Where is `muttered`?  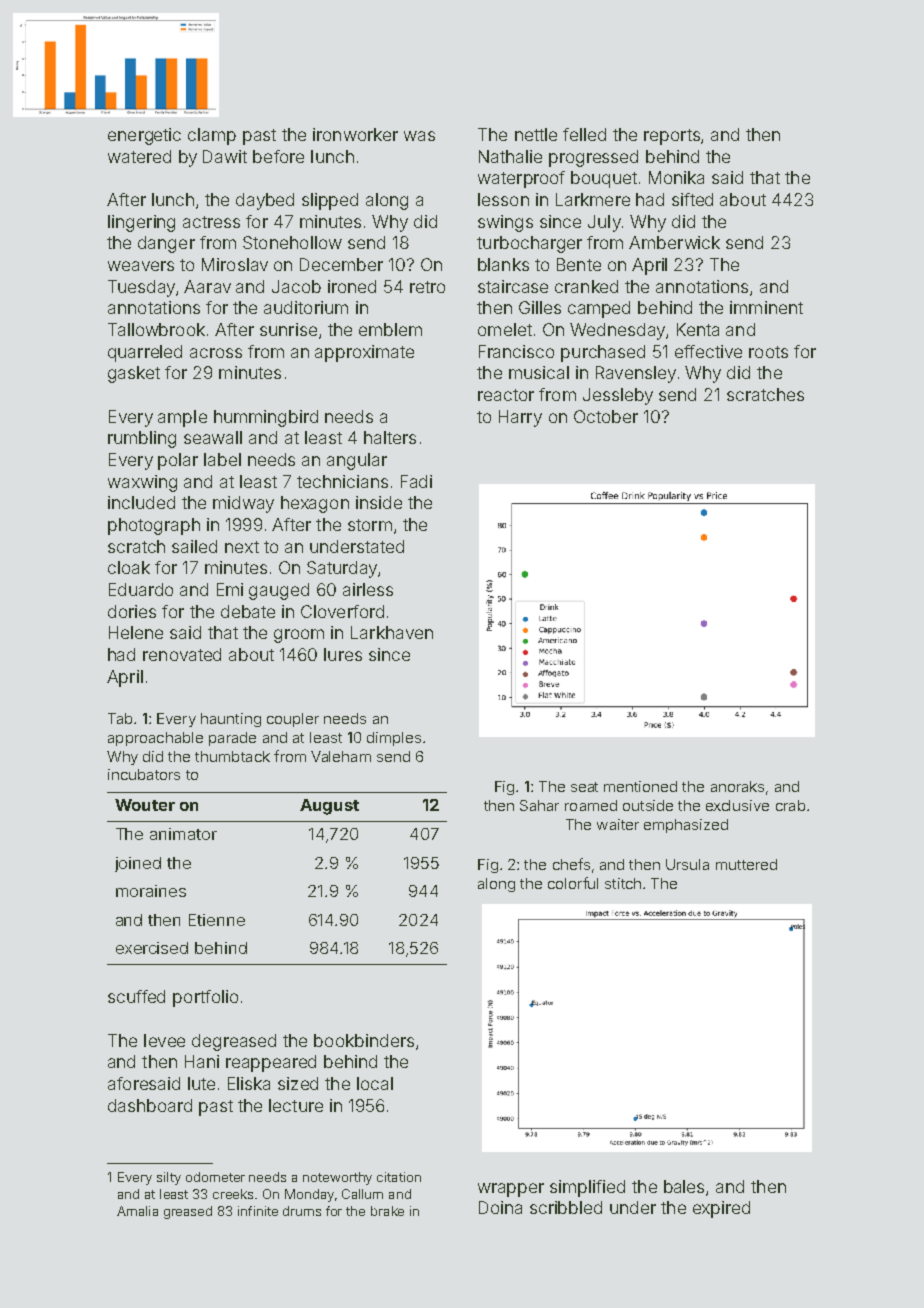 muttered is located at coordinates (746, 864).
